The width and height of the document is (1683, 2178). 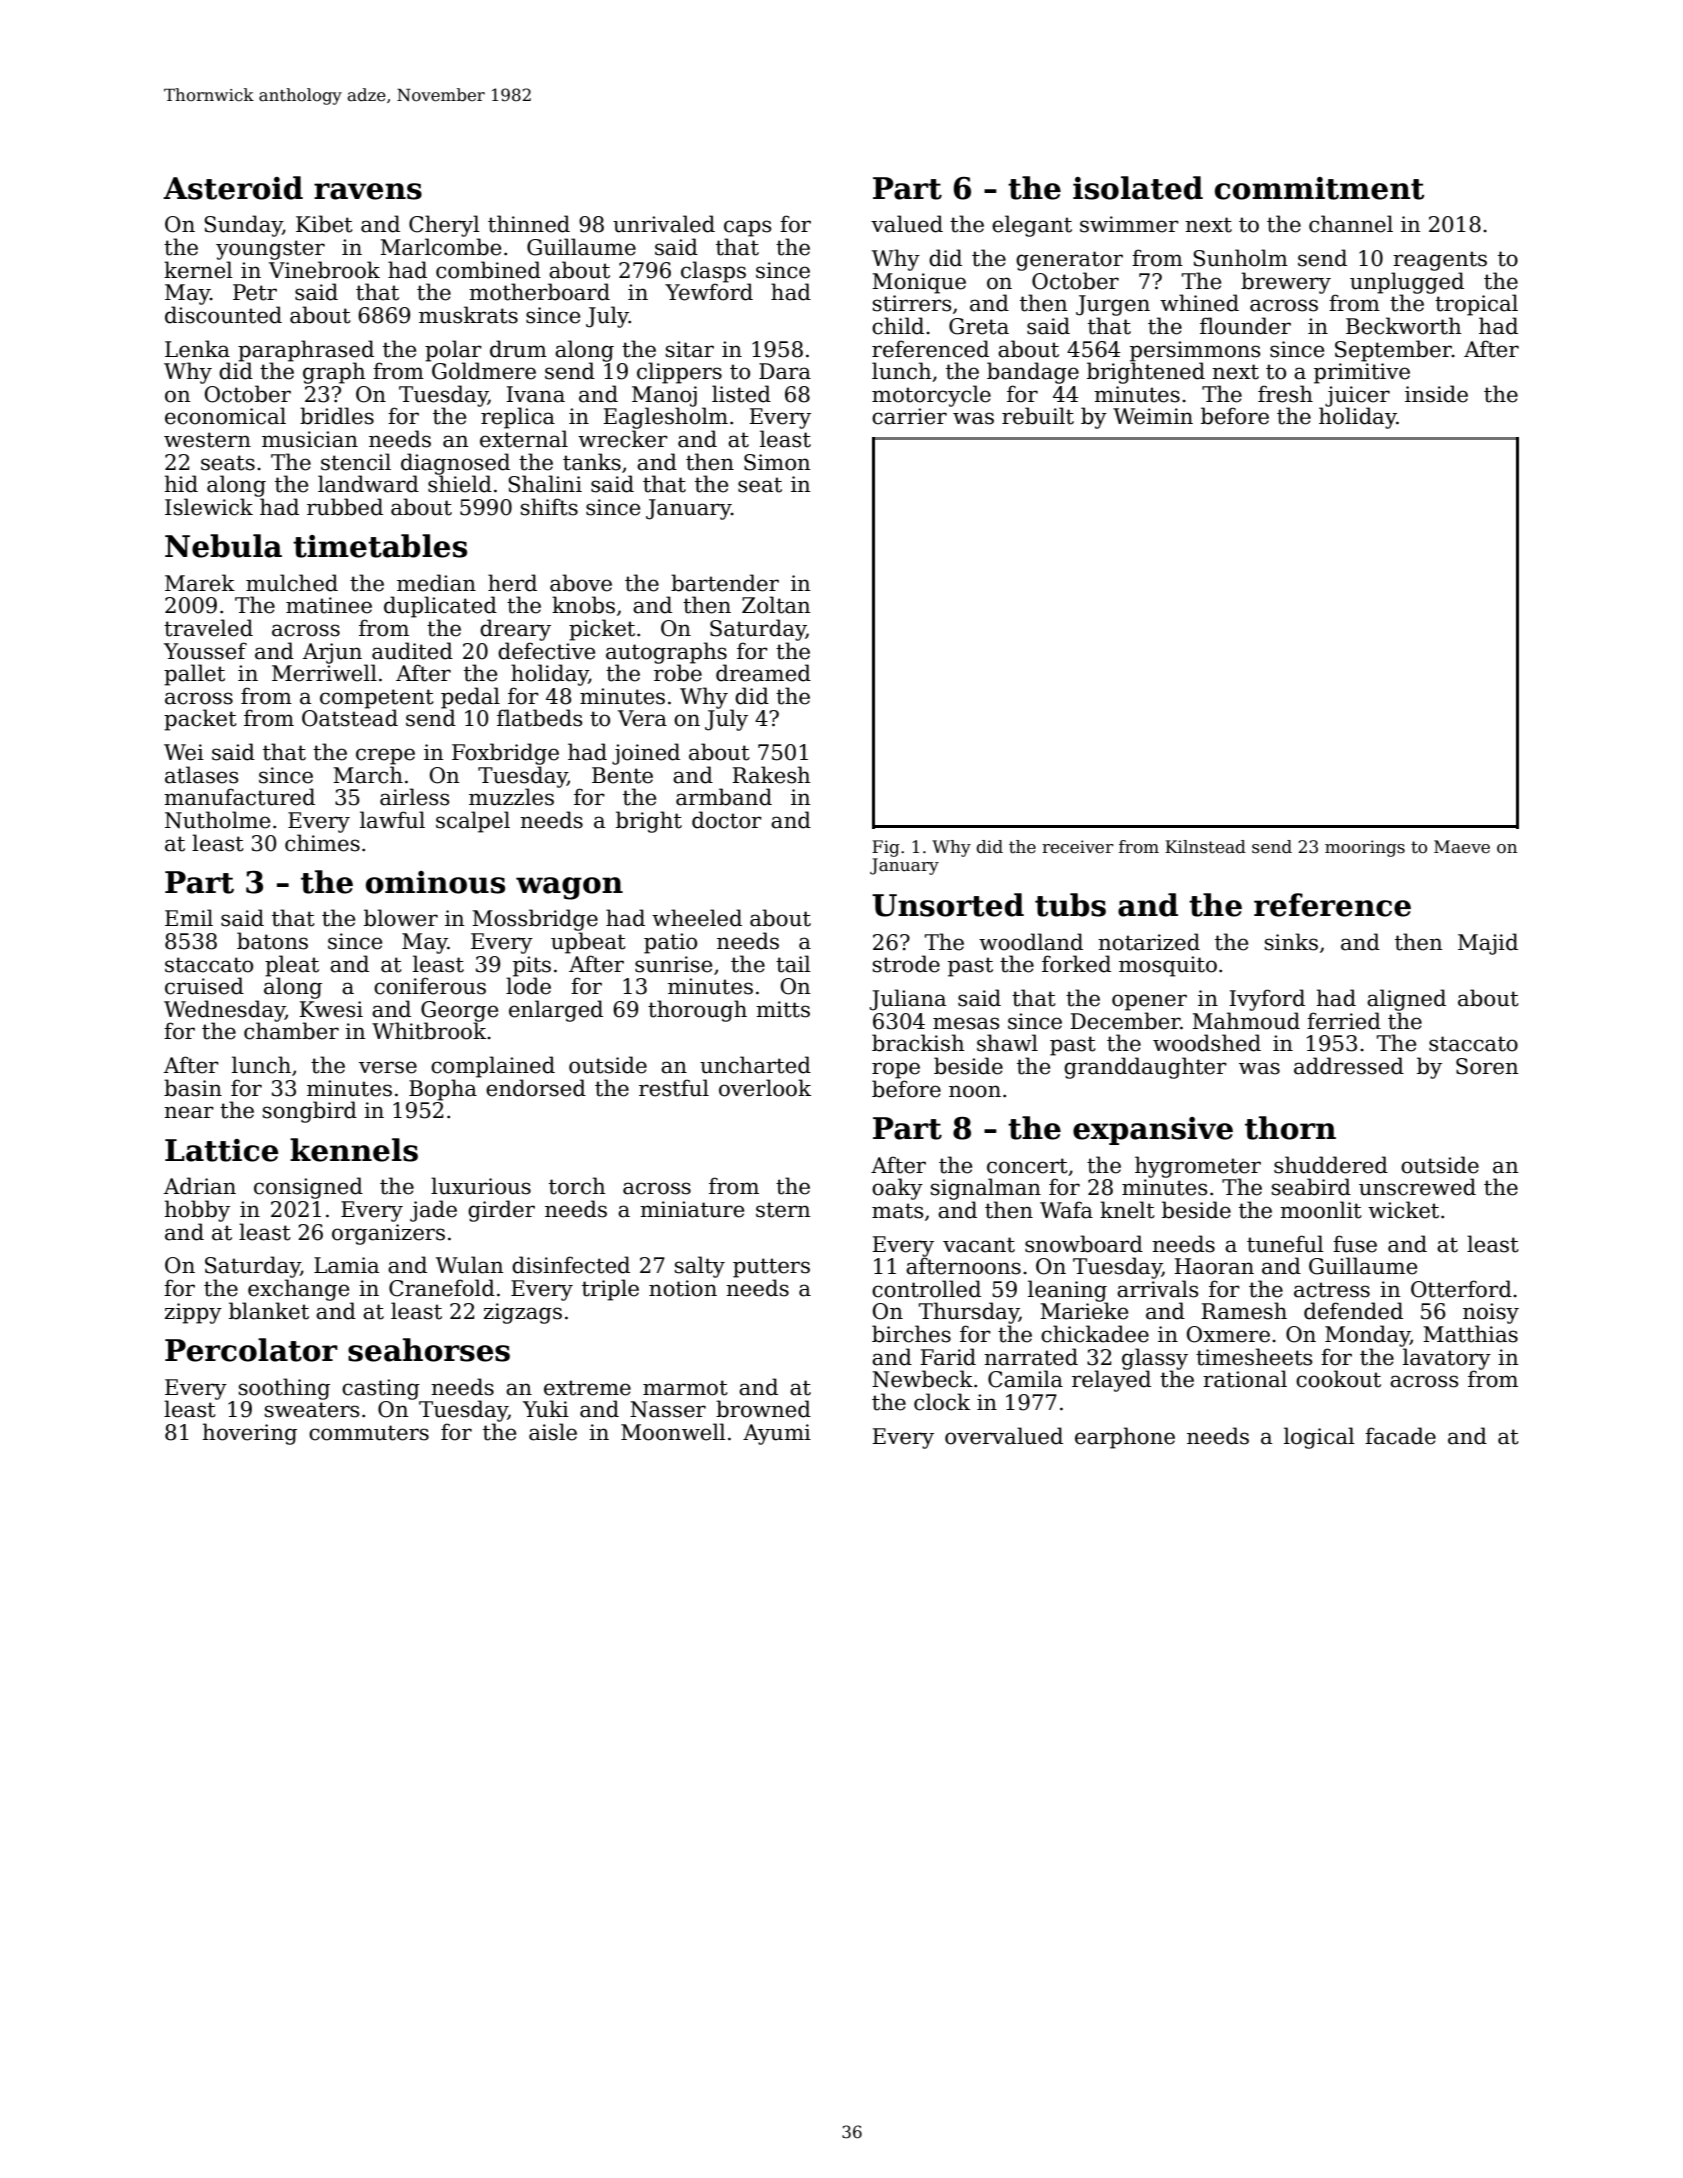 I want to click on commitment, so click(x=1319, y=188).
